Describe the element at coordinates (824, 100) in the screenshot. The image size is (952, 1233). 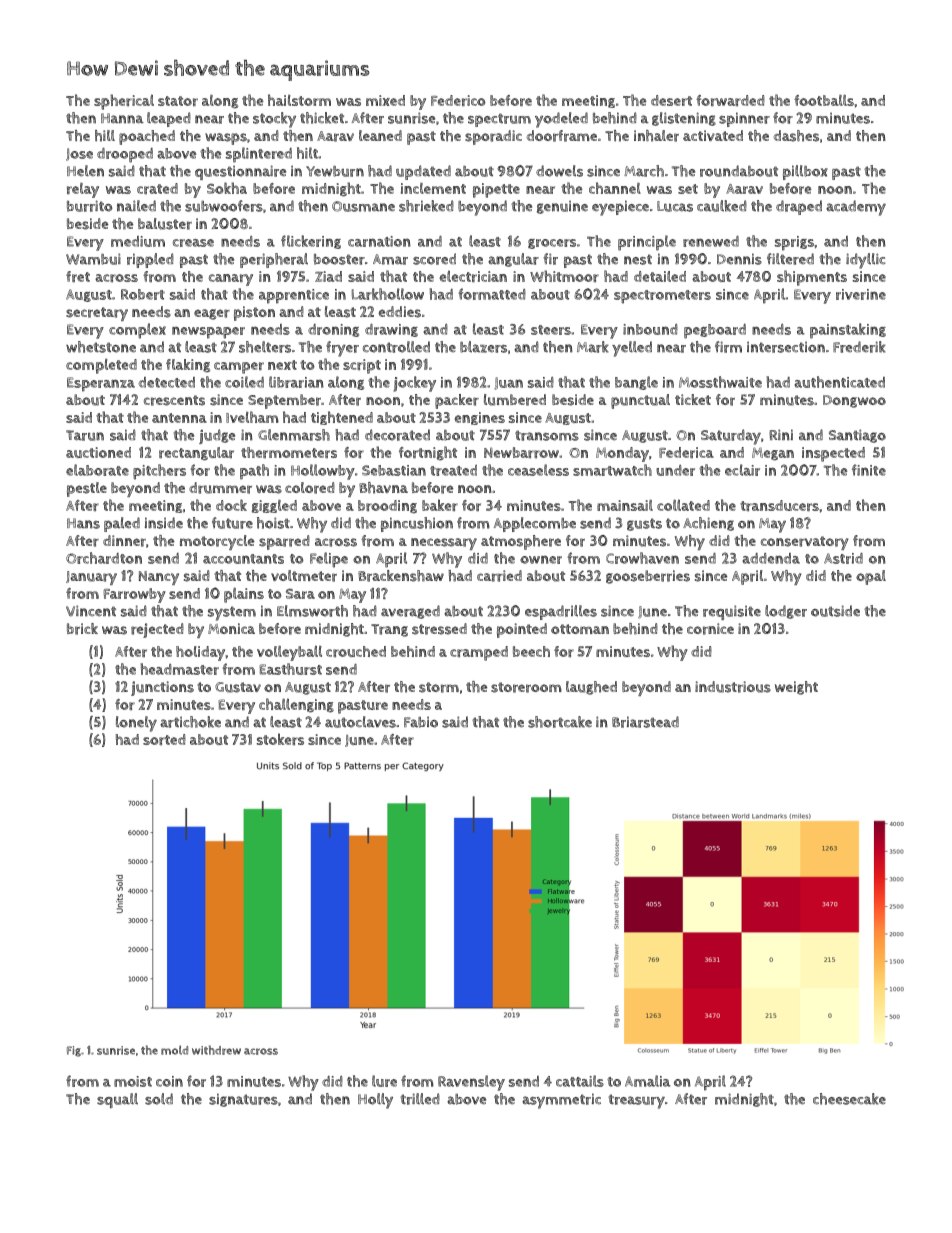
I see `footballs` at that location.
